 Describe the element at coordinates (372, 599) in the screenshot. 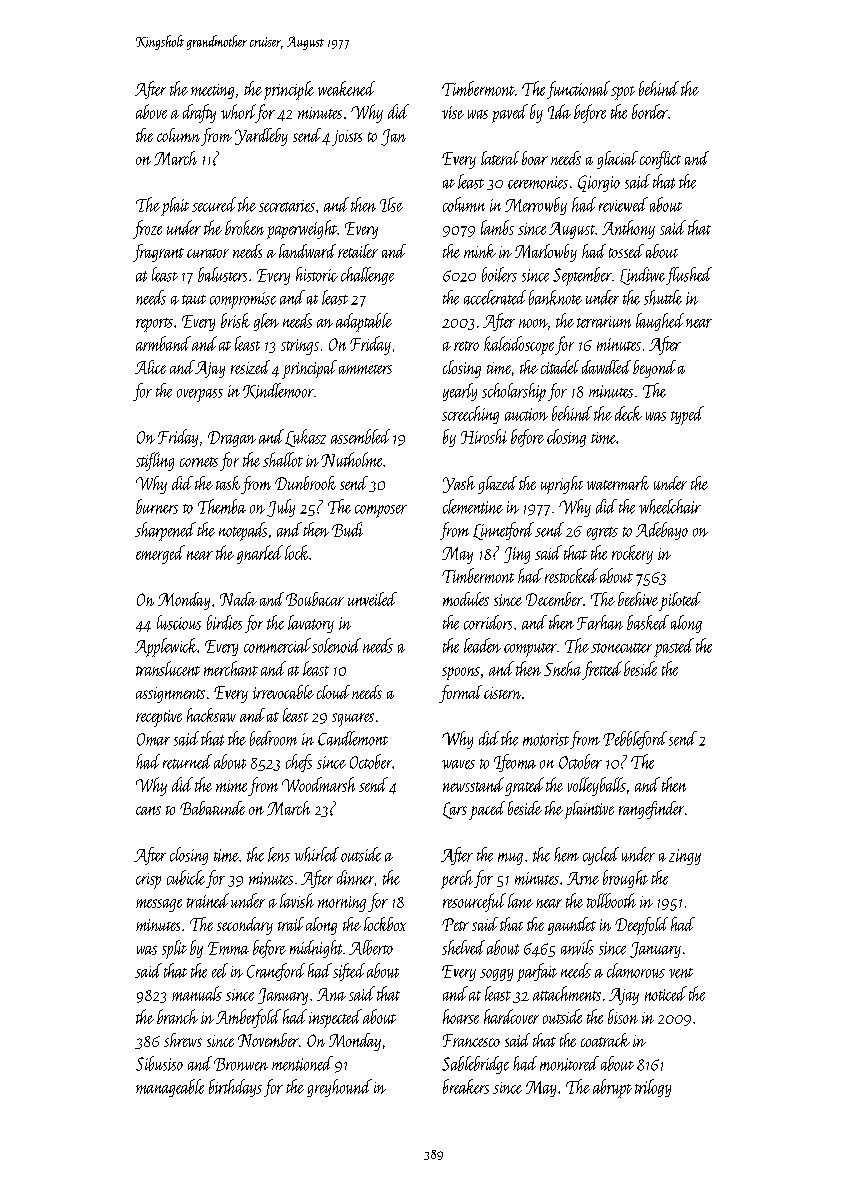

I see `unveiled` at that location.
